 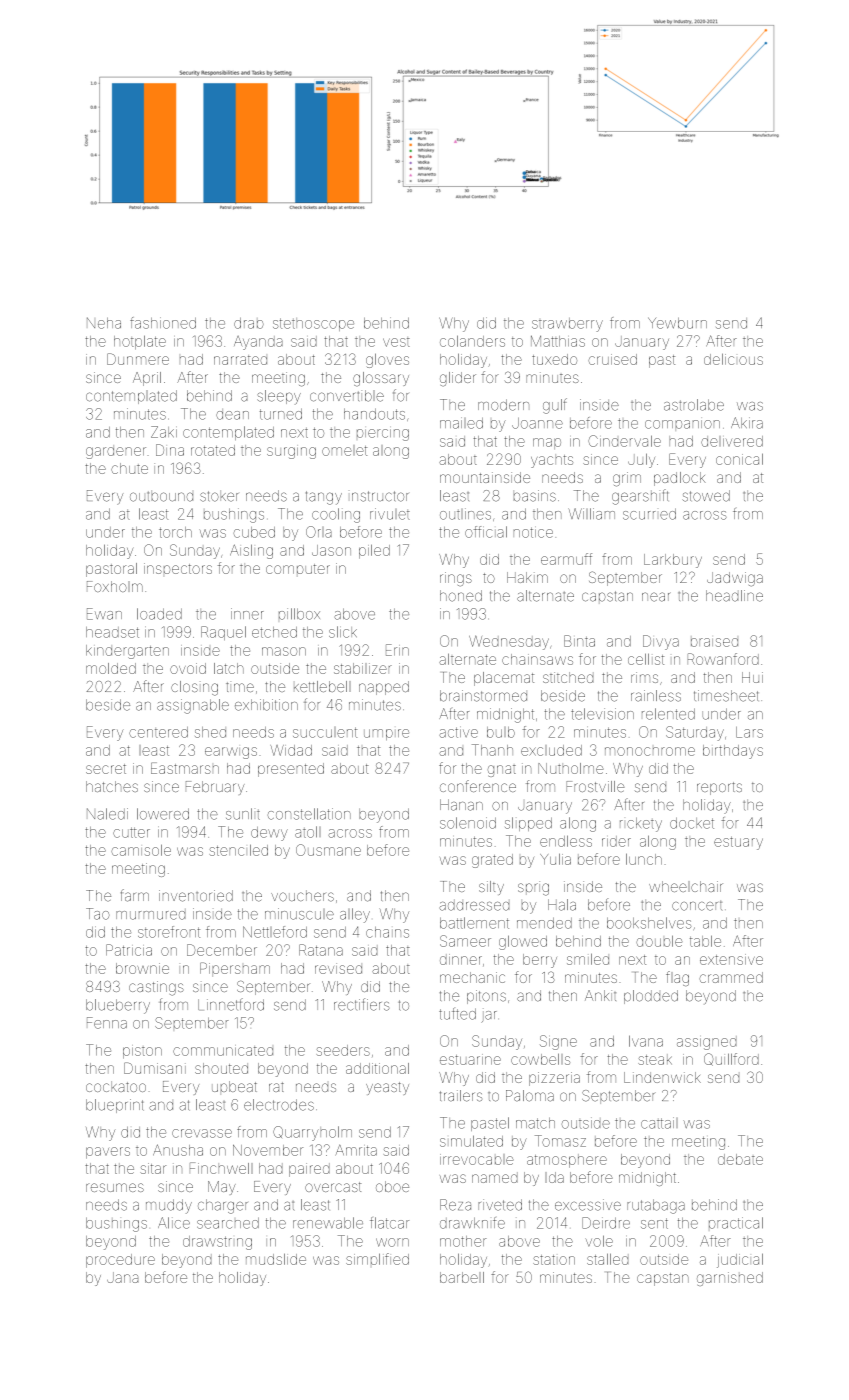 What do you see at coordinates (462, 1277) in the document?
I see `barbell` at bounding box center [462, 1277].
